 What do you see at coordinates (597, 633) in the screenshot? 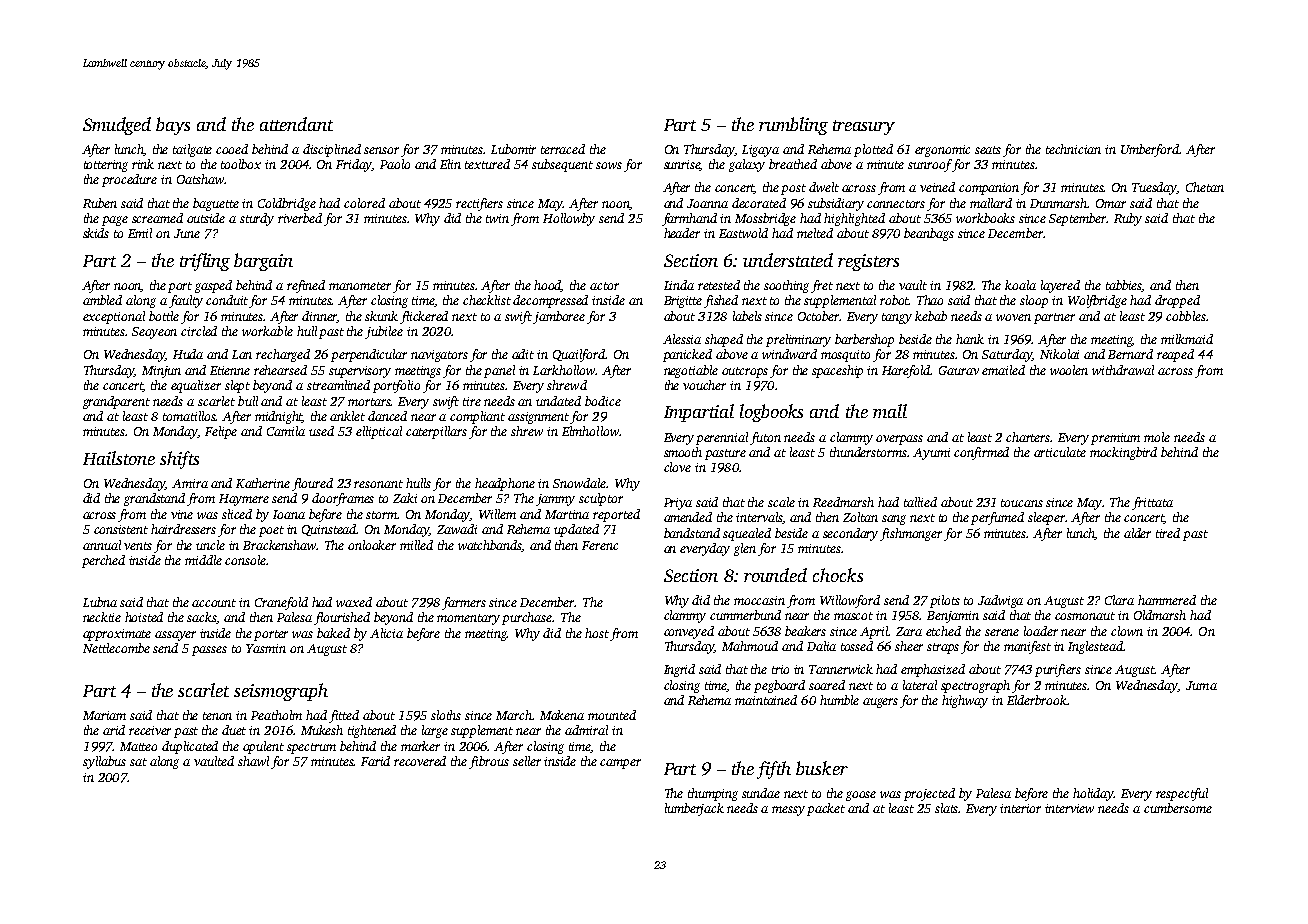
I see `host` at bounding box center [597, 633].
